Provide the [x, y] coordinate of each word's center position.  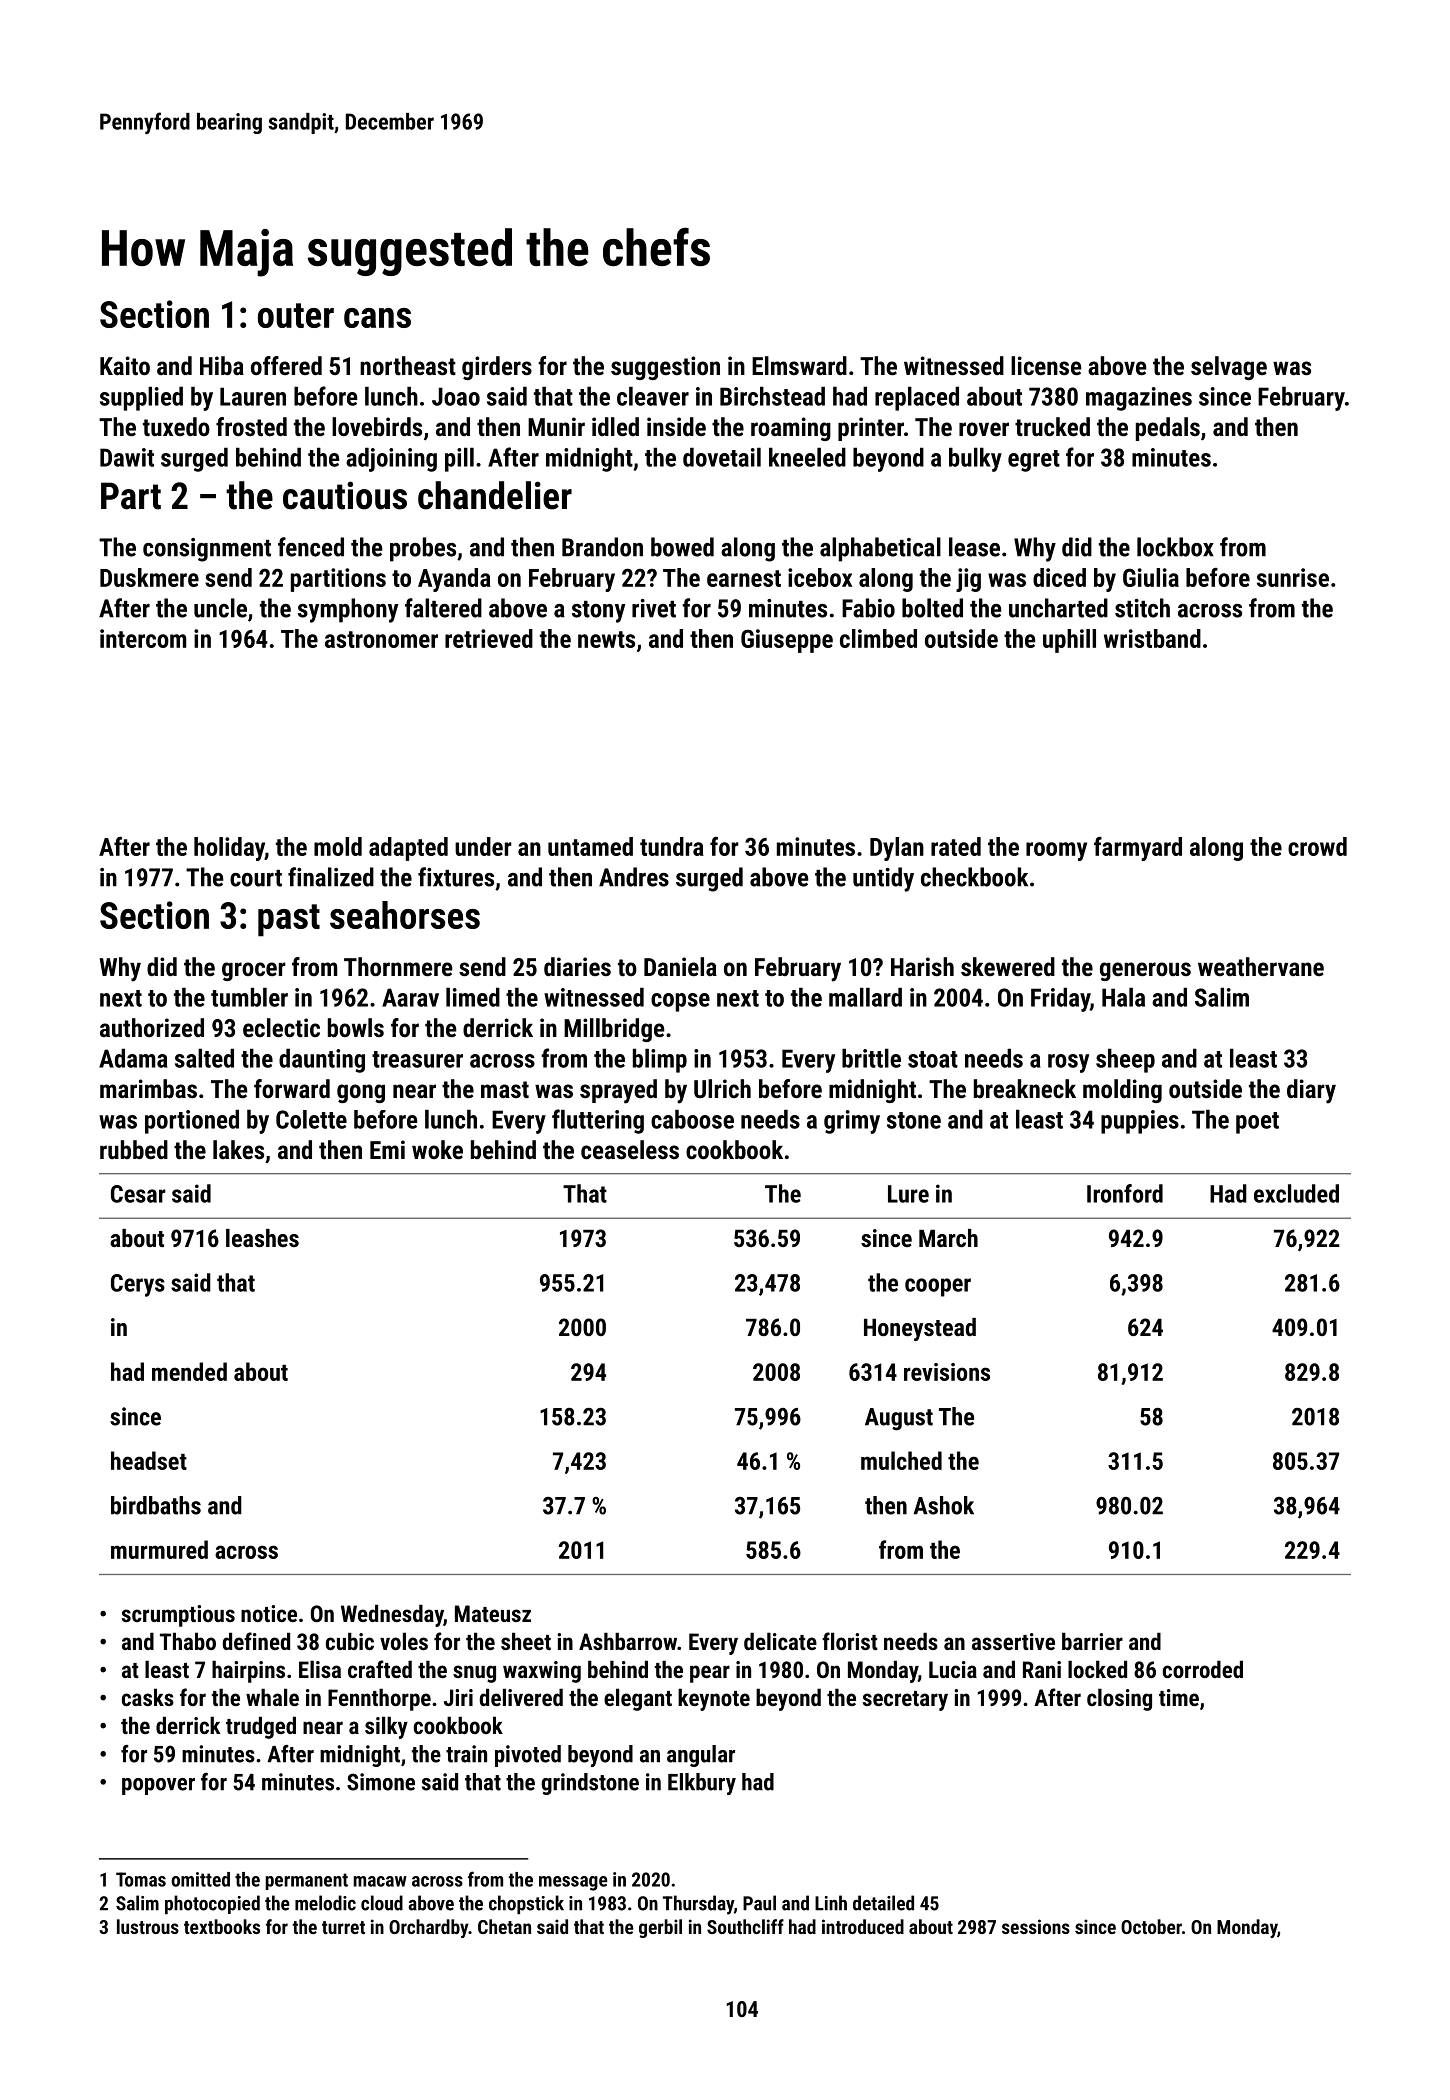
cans [377, 318]
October [1151, 1926]
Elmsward [799, 365]
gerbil [660, 1928]
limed [473, 997]
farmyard [1138, 849]
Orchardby [428, 1928]
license [1046, 365]
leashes [262, 1238]
